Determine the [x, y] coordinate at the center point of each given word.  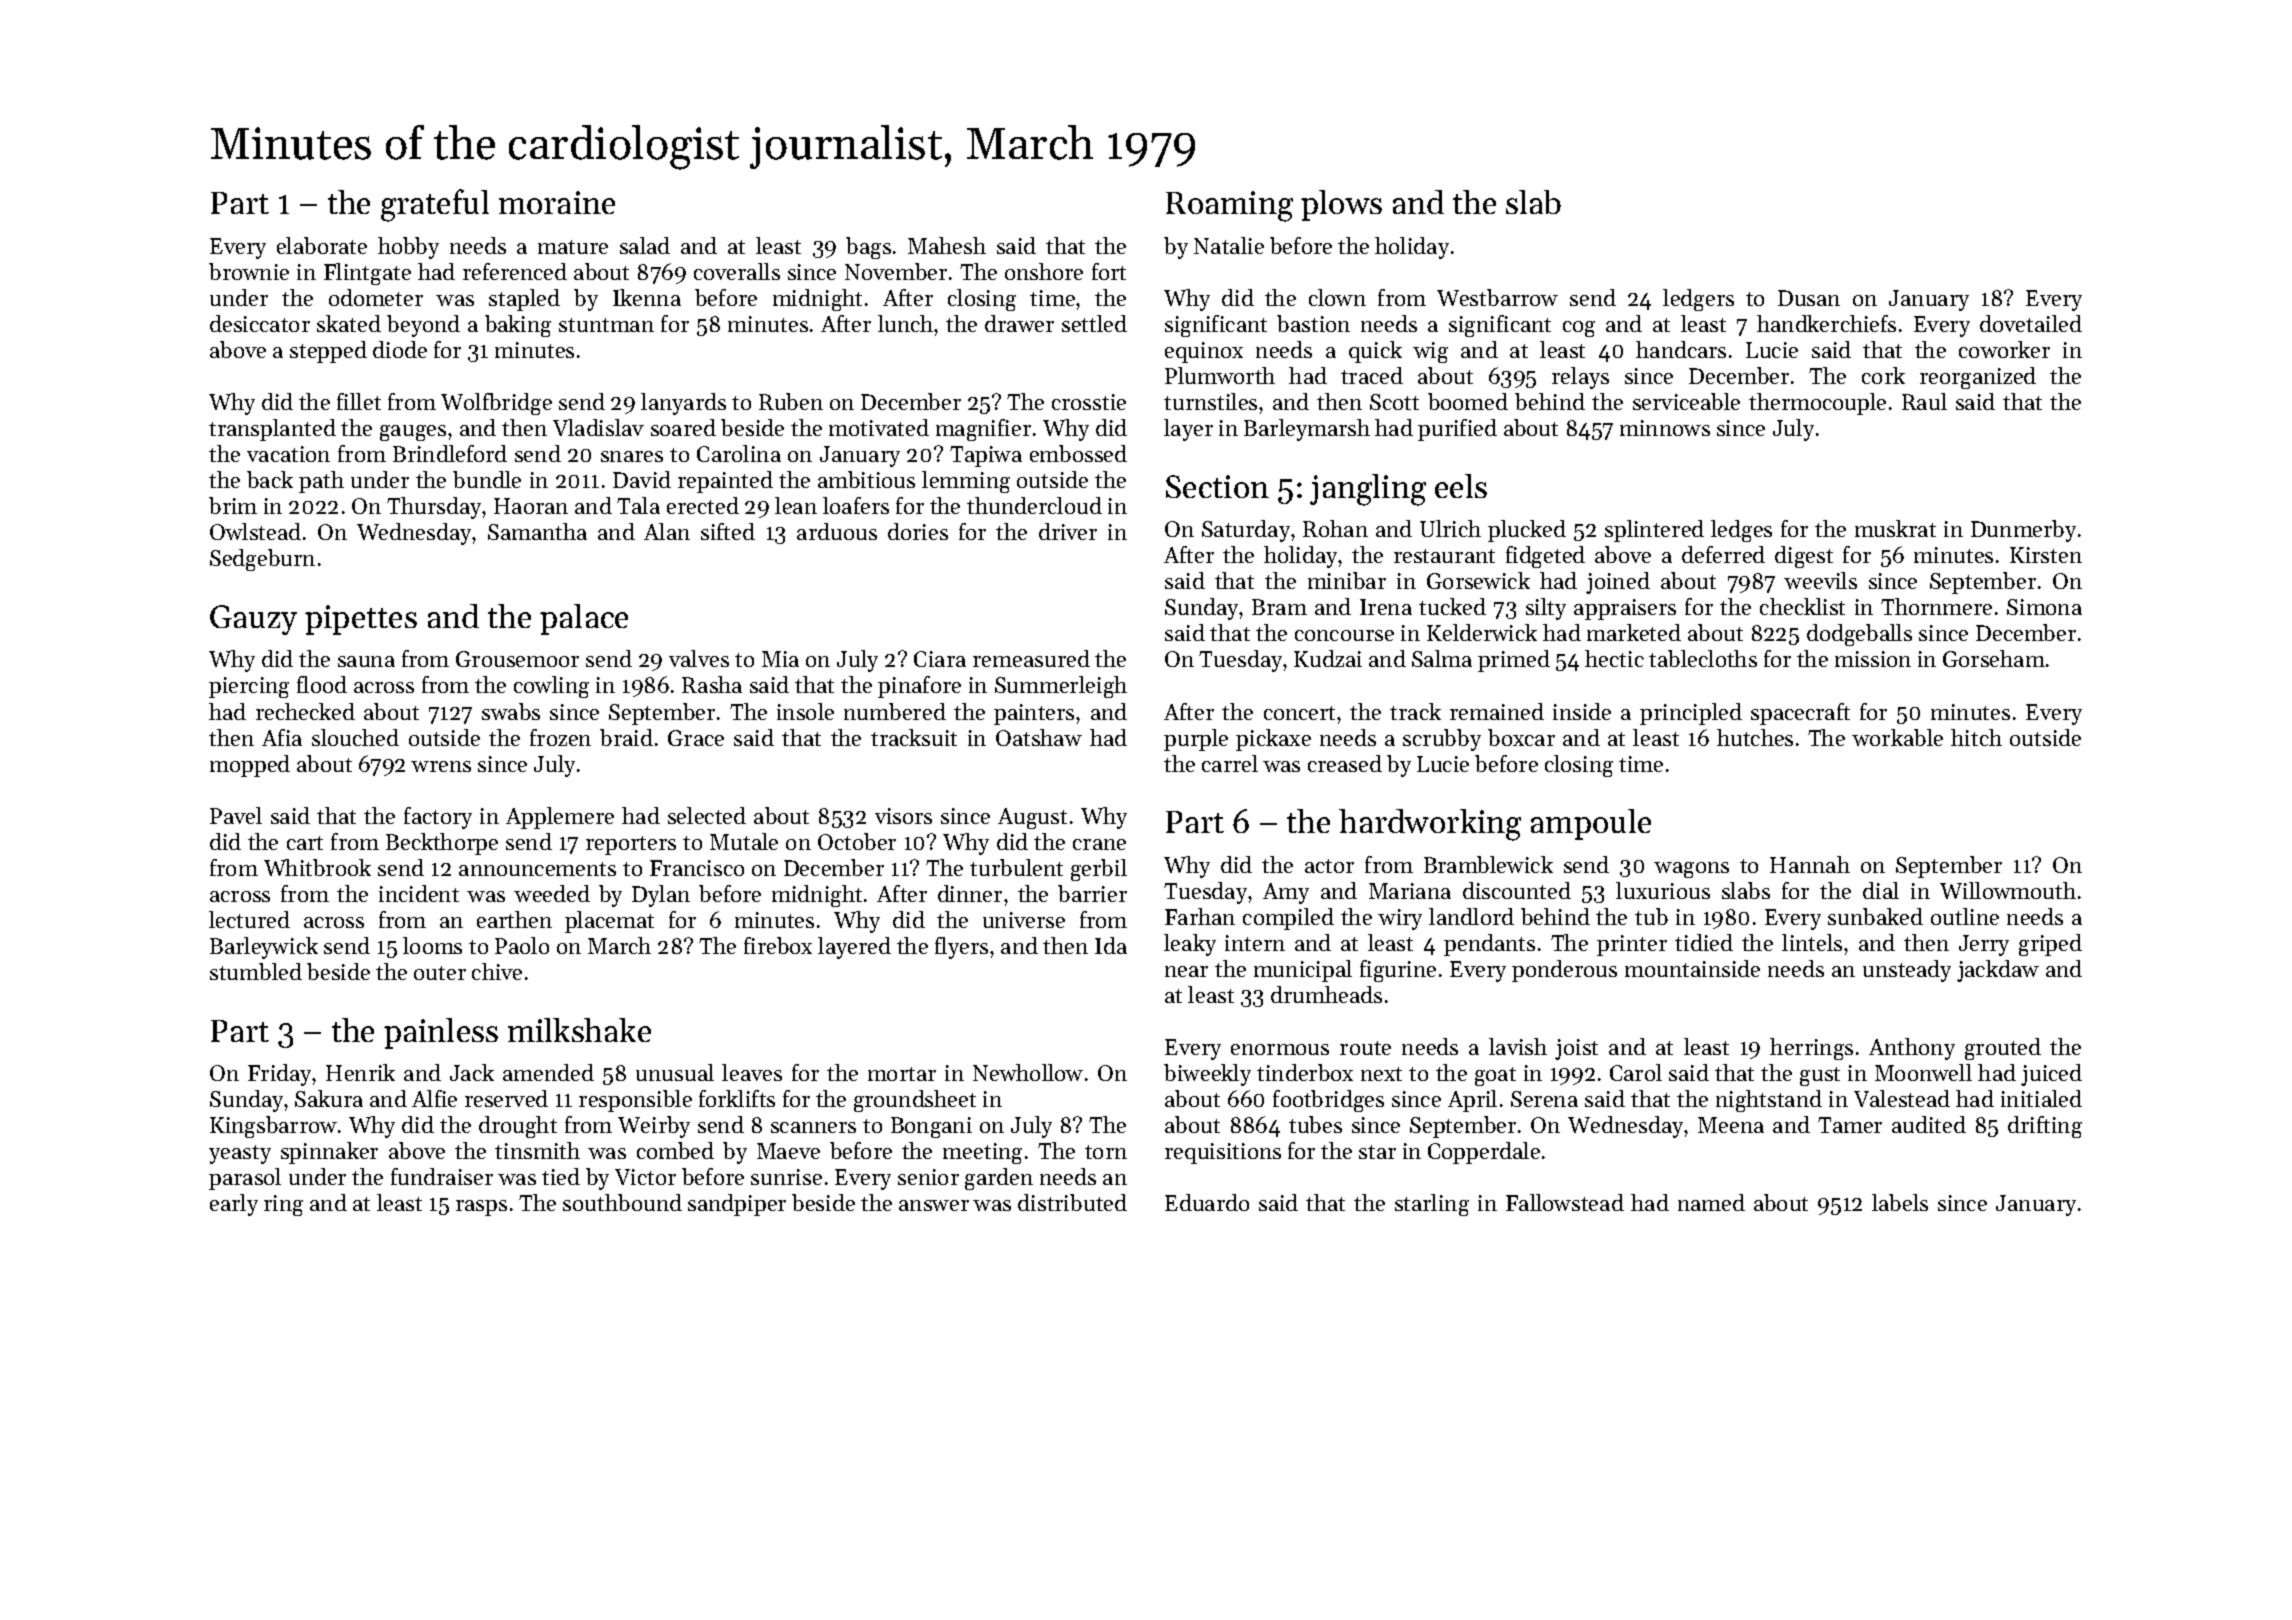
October [857, 841]
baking [518, 326]
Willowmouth [2008, 890]
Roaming [1229, 206]
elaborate [322, 245]
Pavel [236, 815]
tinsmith [537, 1150]
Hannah [1810, 864]
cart [305, 843]
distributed [1072, 1202]
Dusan [1809, 298]
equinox [1204, 352]
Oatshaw [1039, 737]
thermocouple [1817, 404]
